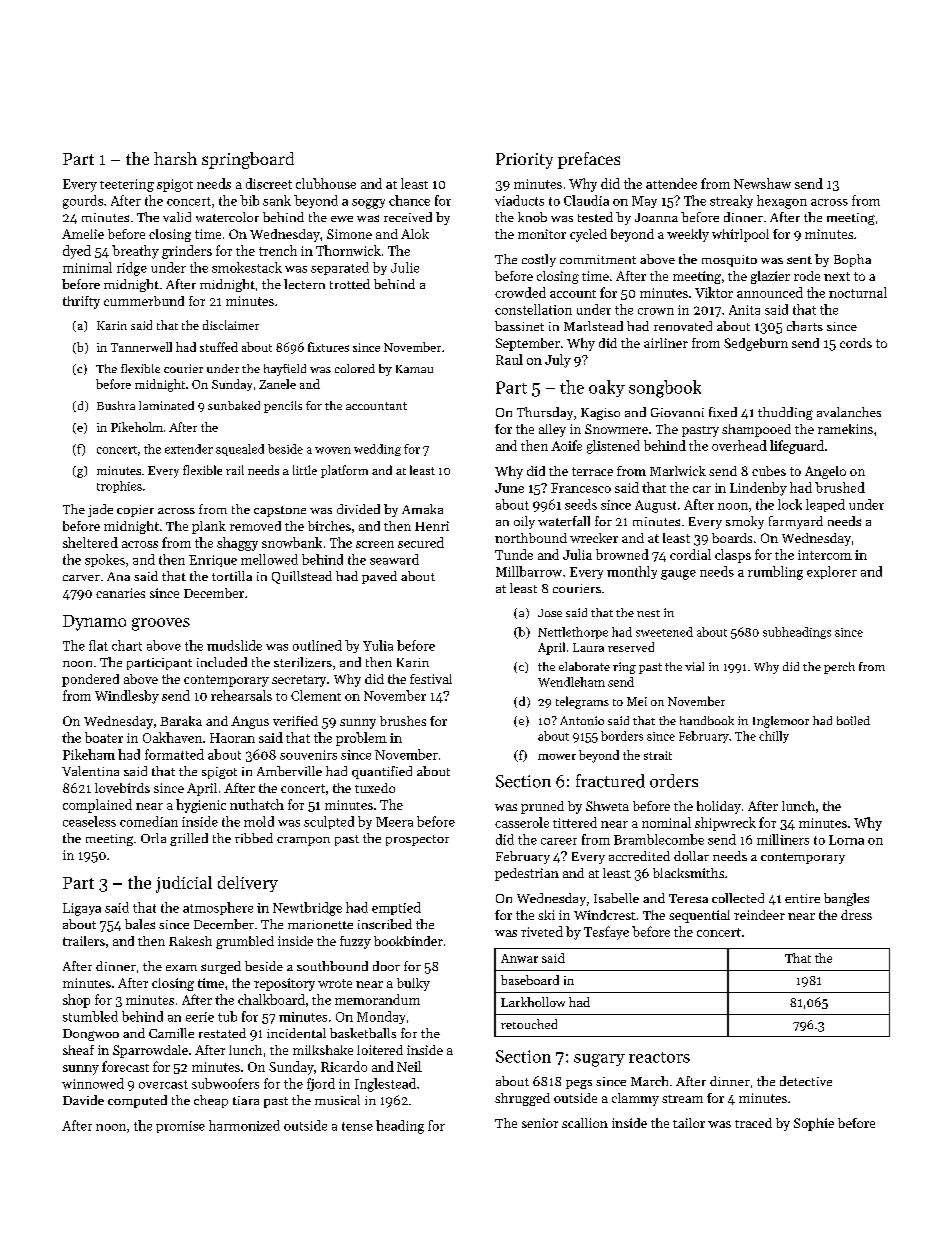 This screenshot has width=952, height=1233. What do you see at coordinates (759, 915) in the screenshot?
I see `reindeer` at bounding box center [759, 915].
